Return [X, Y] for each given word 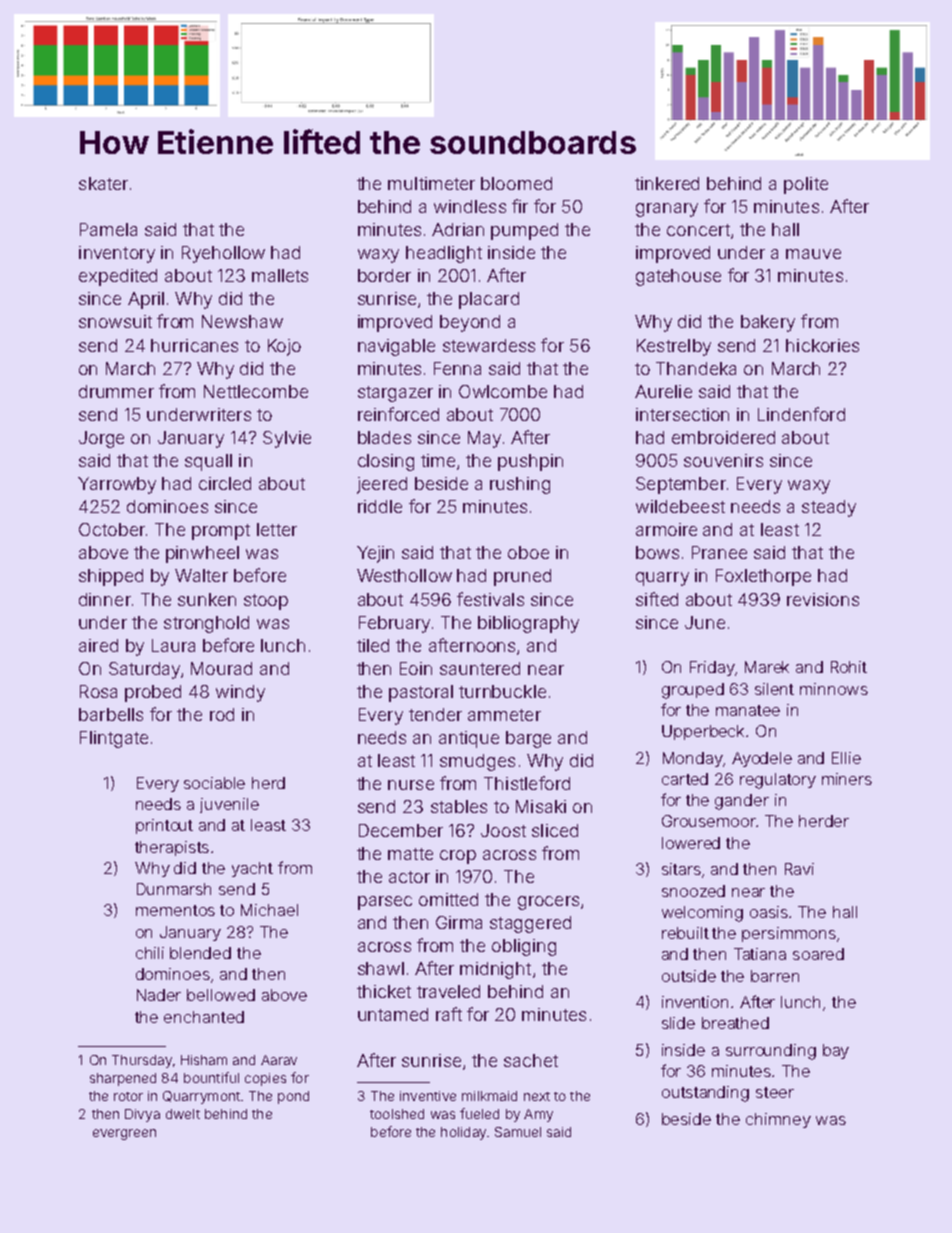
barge [528, 739]
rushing [520, 485]
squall [208, 462]
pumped [524, 231]
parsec [385, 903]
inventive [428, 1096]
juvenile [229, 805]
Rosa [98, 691]
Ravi [799, 869]
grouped [693, 691]
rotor [128, 1096]
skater [103, 183]
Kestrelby [674, 347]
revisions [823, 599]
